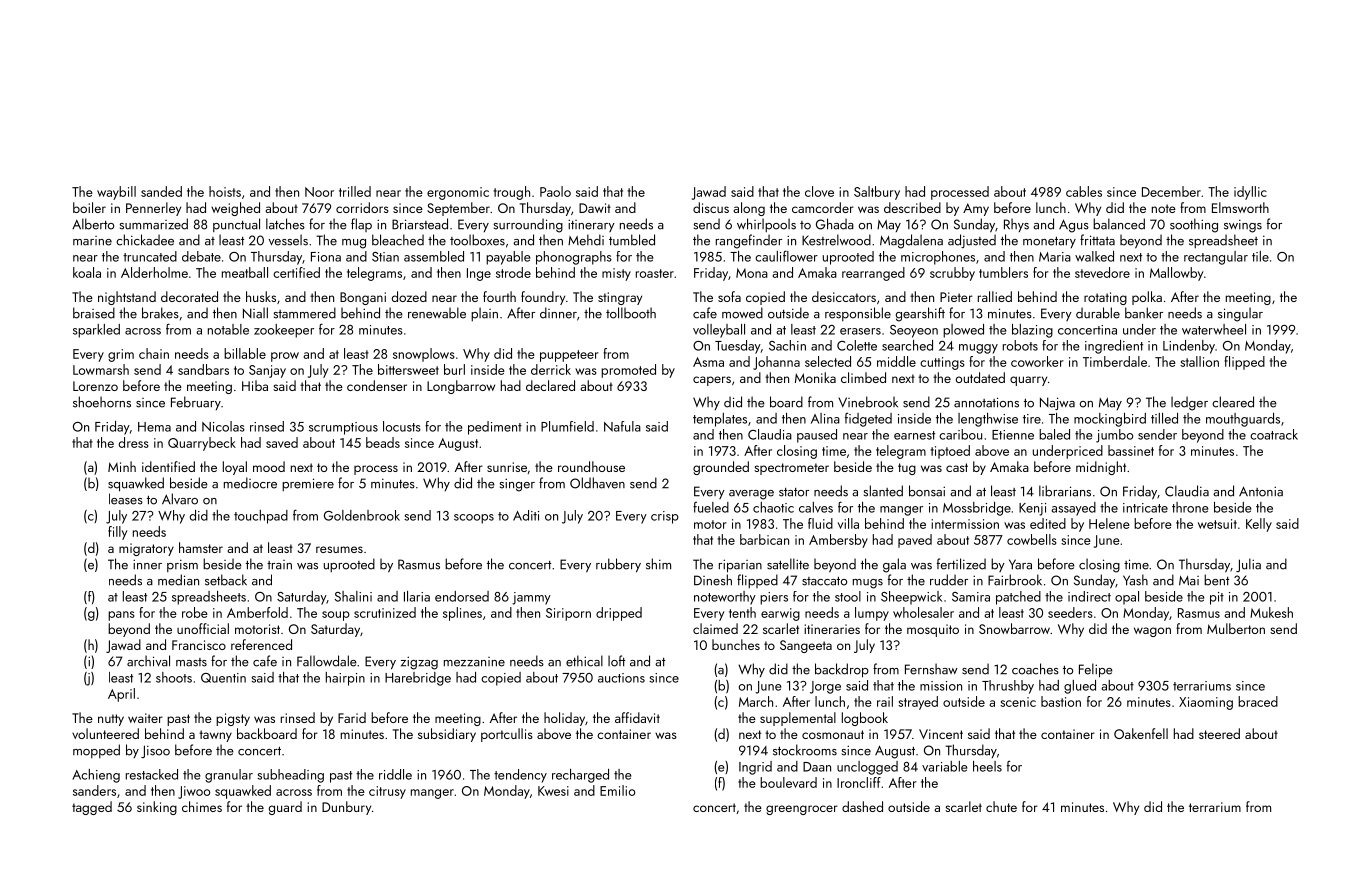 The width and height of the image is (1372, 887). What do you see at coordinates (867, 768) in the image?
I see `unclogged` at bounding box center [867, 768].
